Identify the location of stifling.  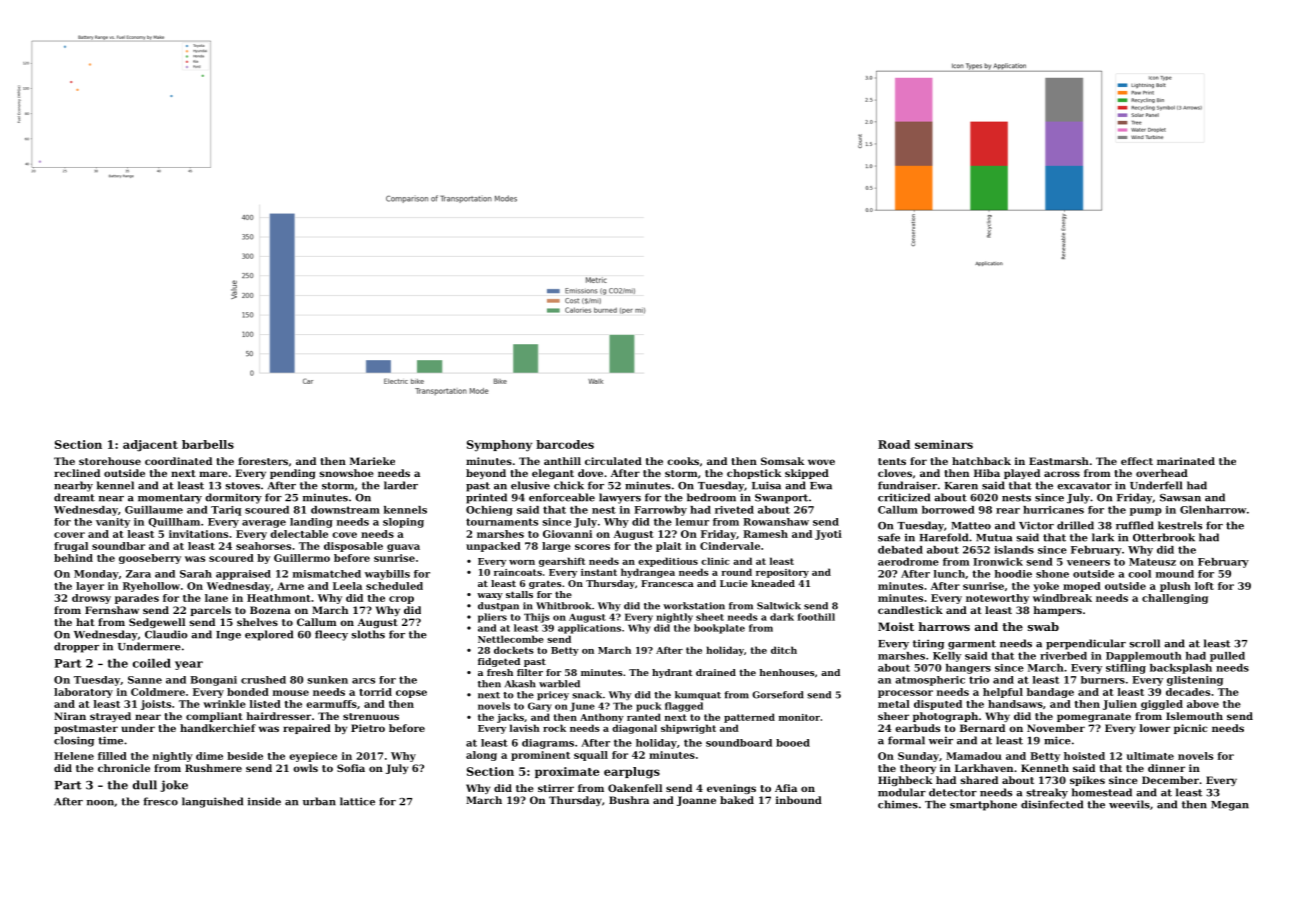
(1126, 669).
